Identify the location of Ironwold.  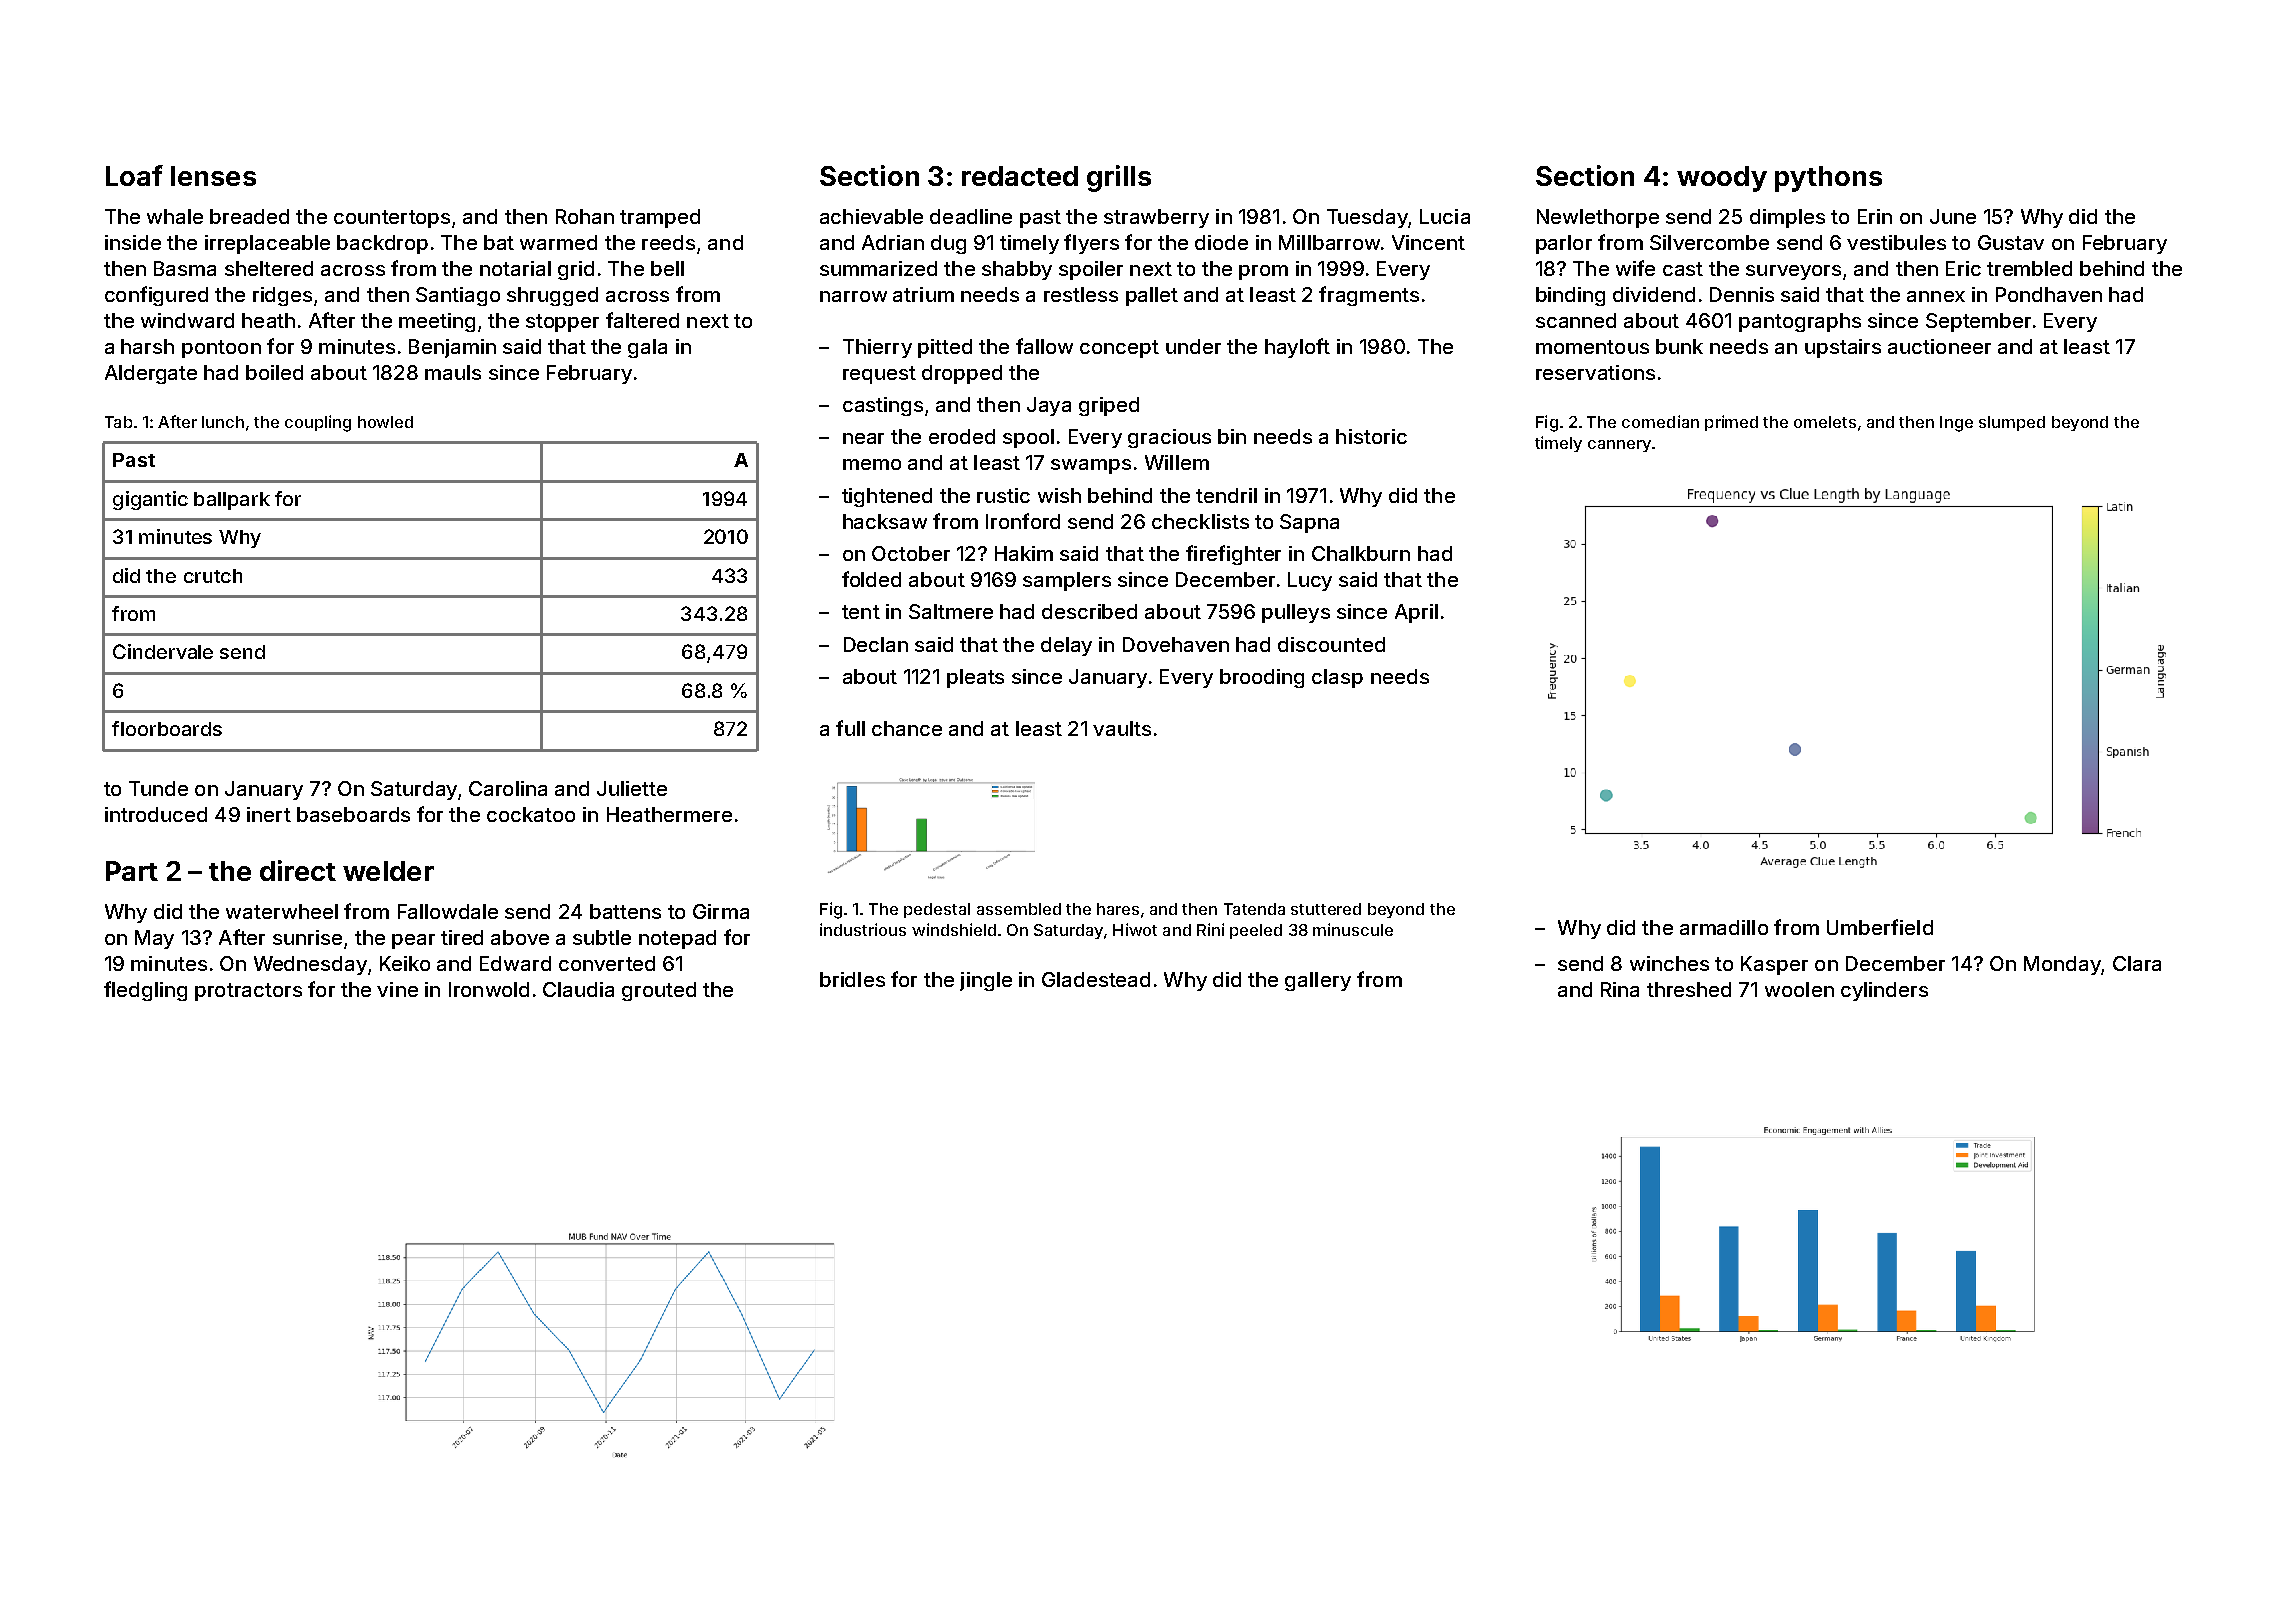
(489, 989).
